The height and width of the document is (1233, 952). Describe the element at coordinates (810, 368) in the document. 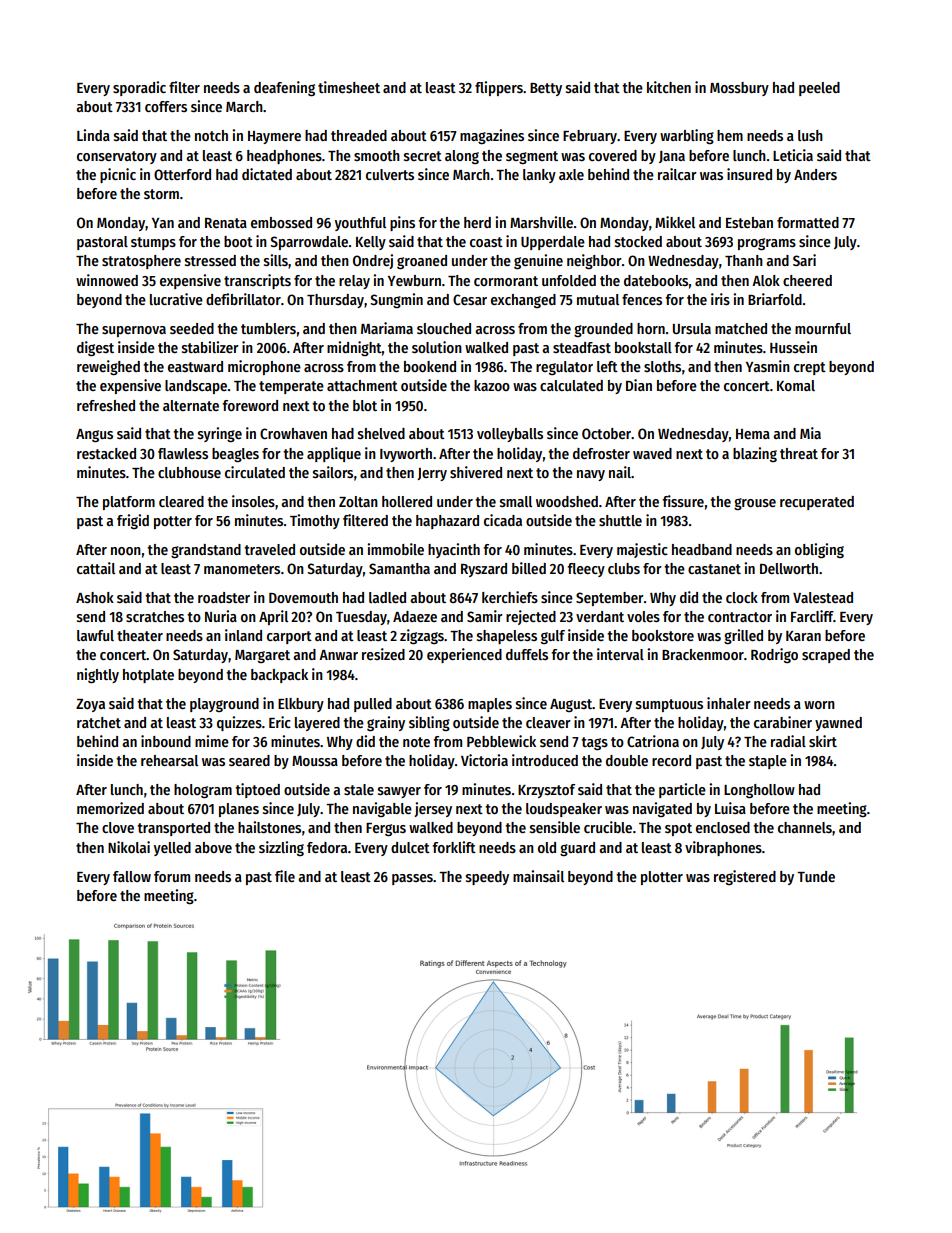

I see `crept` at that location.
